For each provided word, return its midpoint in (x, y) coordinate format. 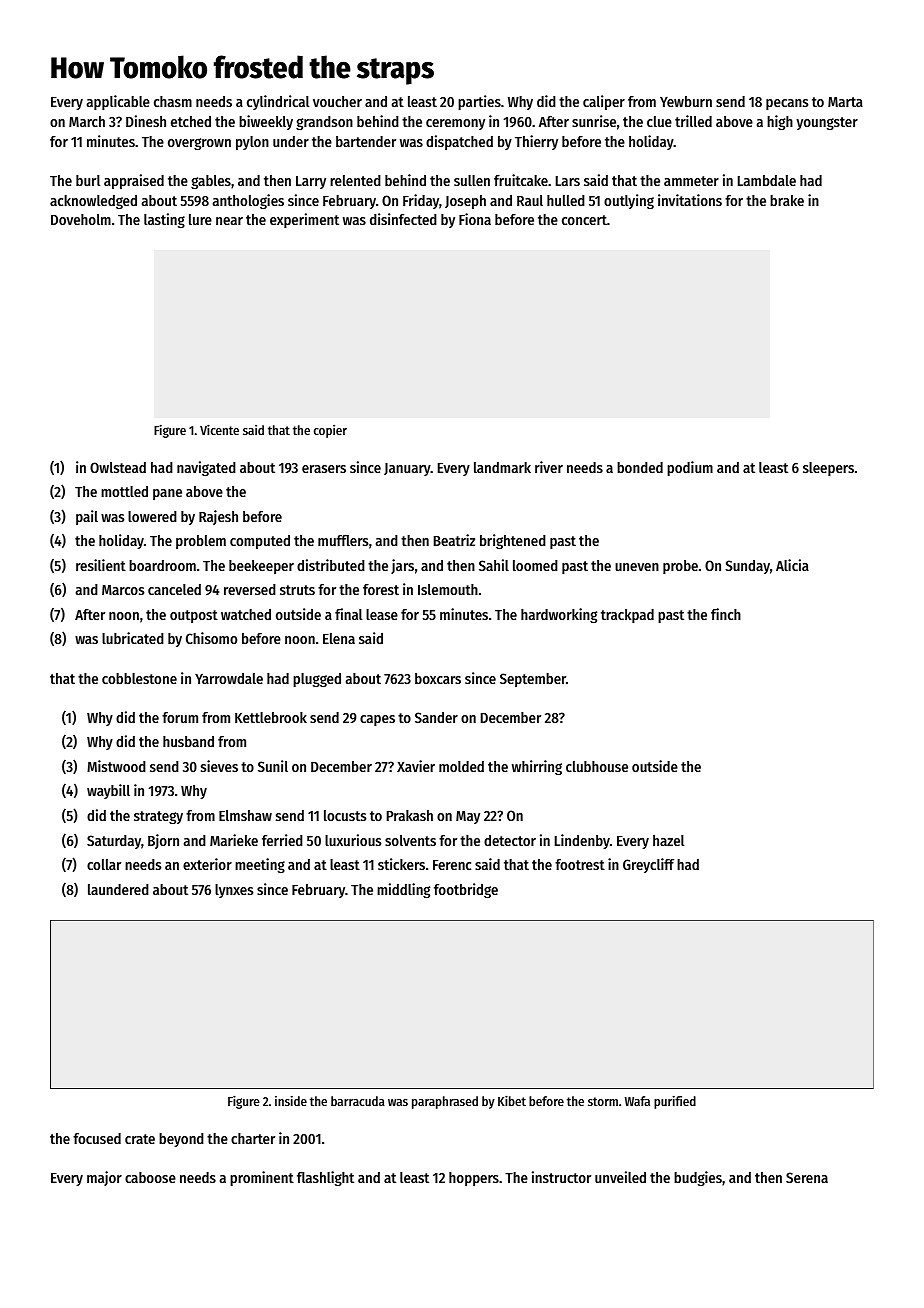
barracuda (358, 1101)
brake (787, 200)
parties (479, 102)
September (533, 680)
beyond (181, 1140)
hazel (668, 840)
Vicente (219, 429)
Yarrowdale (229, 678)
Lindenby (582, 841)
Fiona (475, 219)
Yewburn (686, 101)
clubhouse (597, 766)
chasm (173, 101)
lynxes (234, 891)
